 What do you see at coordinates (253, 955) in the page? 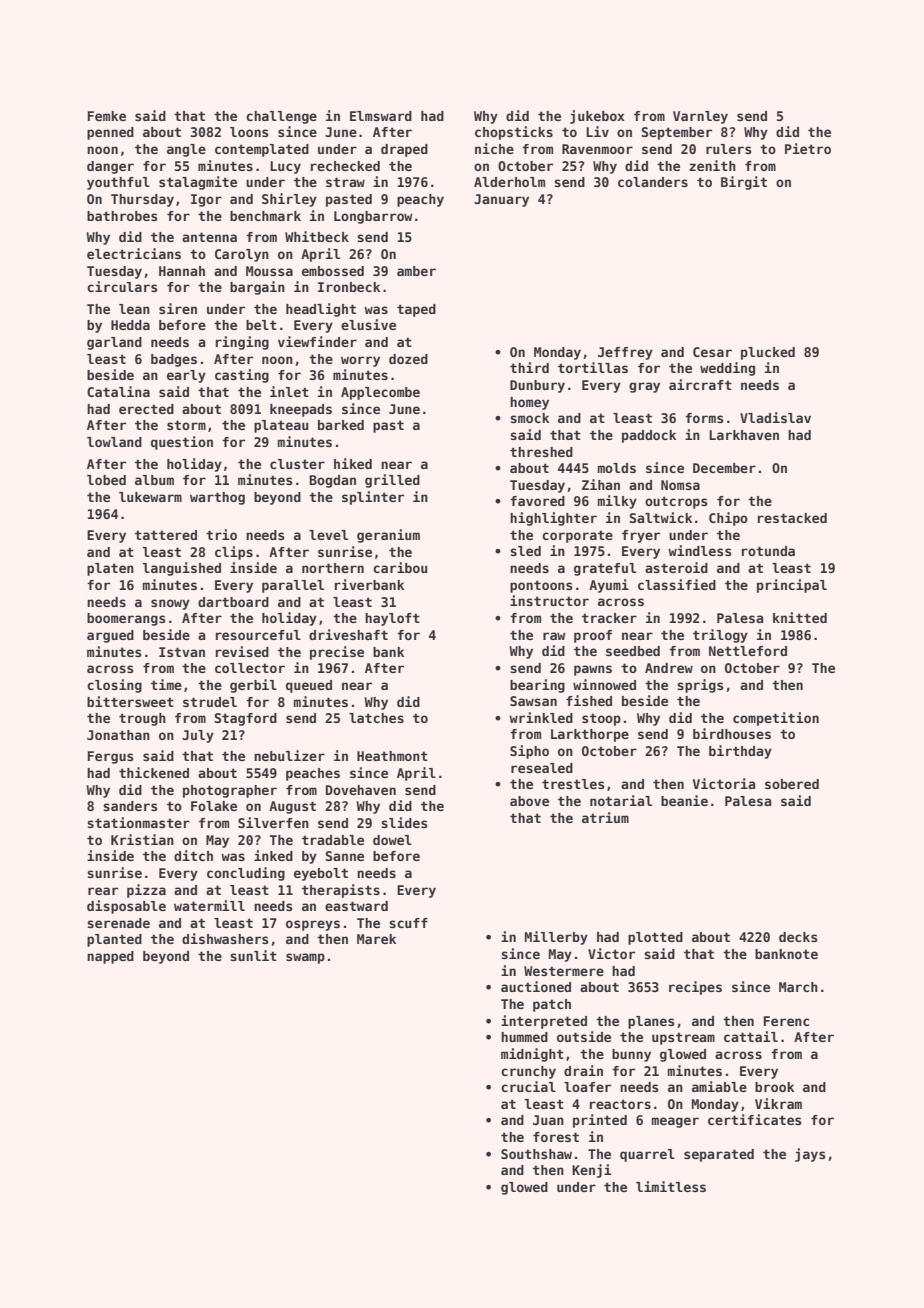
I see `sunlit` at bounding box center [253, 955].
